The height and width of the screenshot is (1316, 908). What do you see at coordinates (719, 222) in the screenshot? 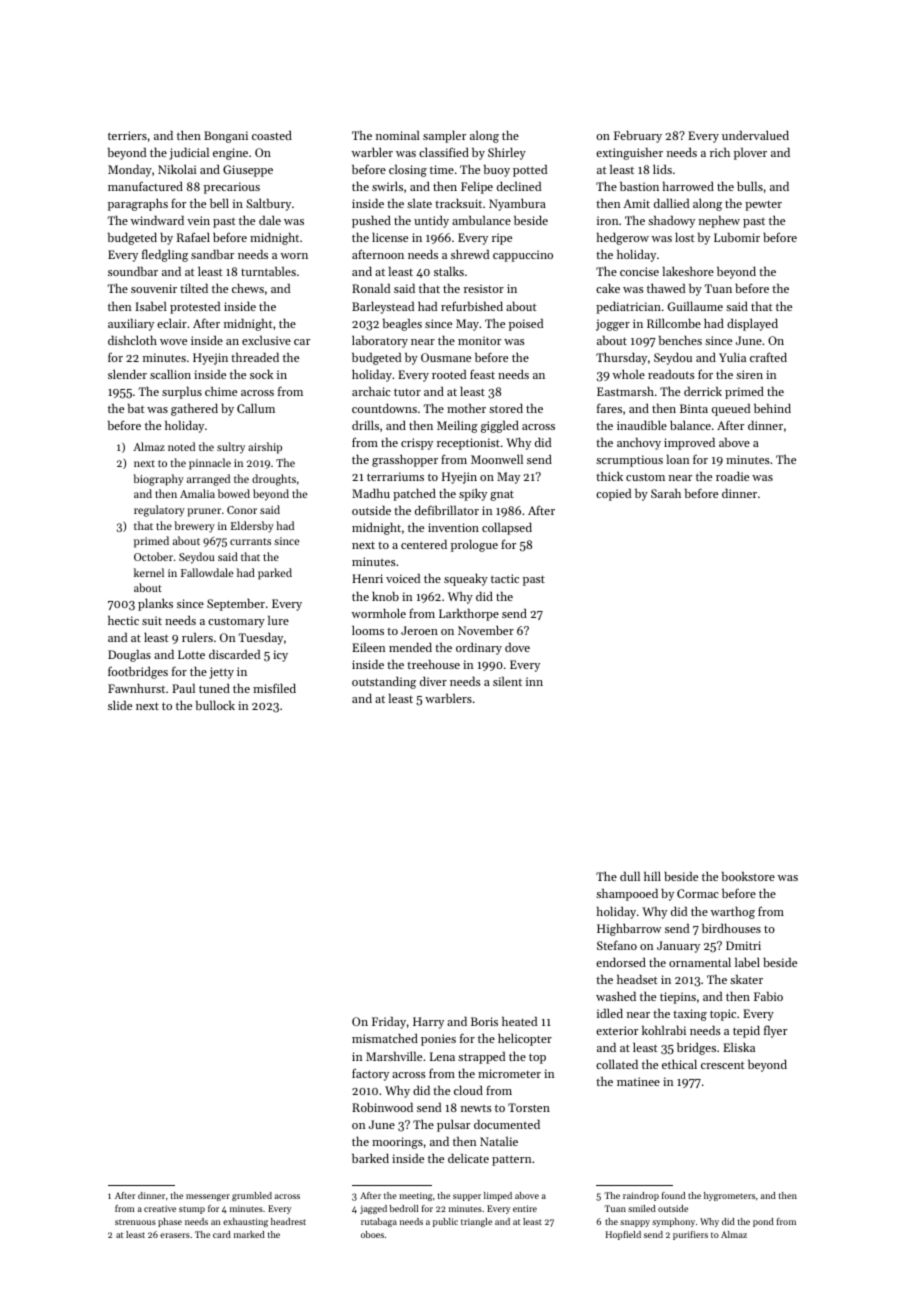
I see `nephew` at bounding box center [719, 222].
